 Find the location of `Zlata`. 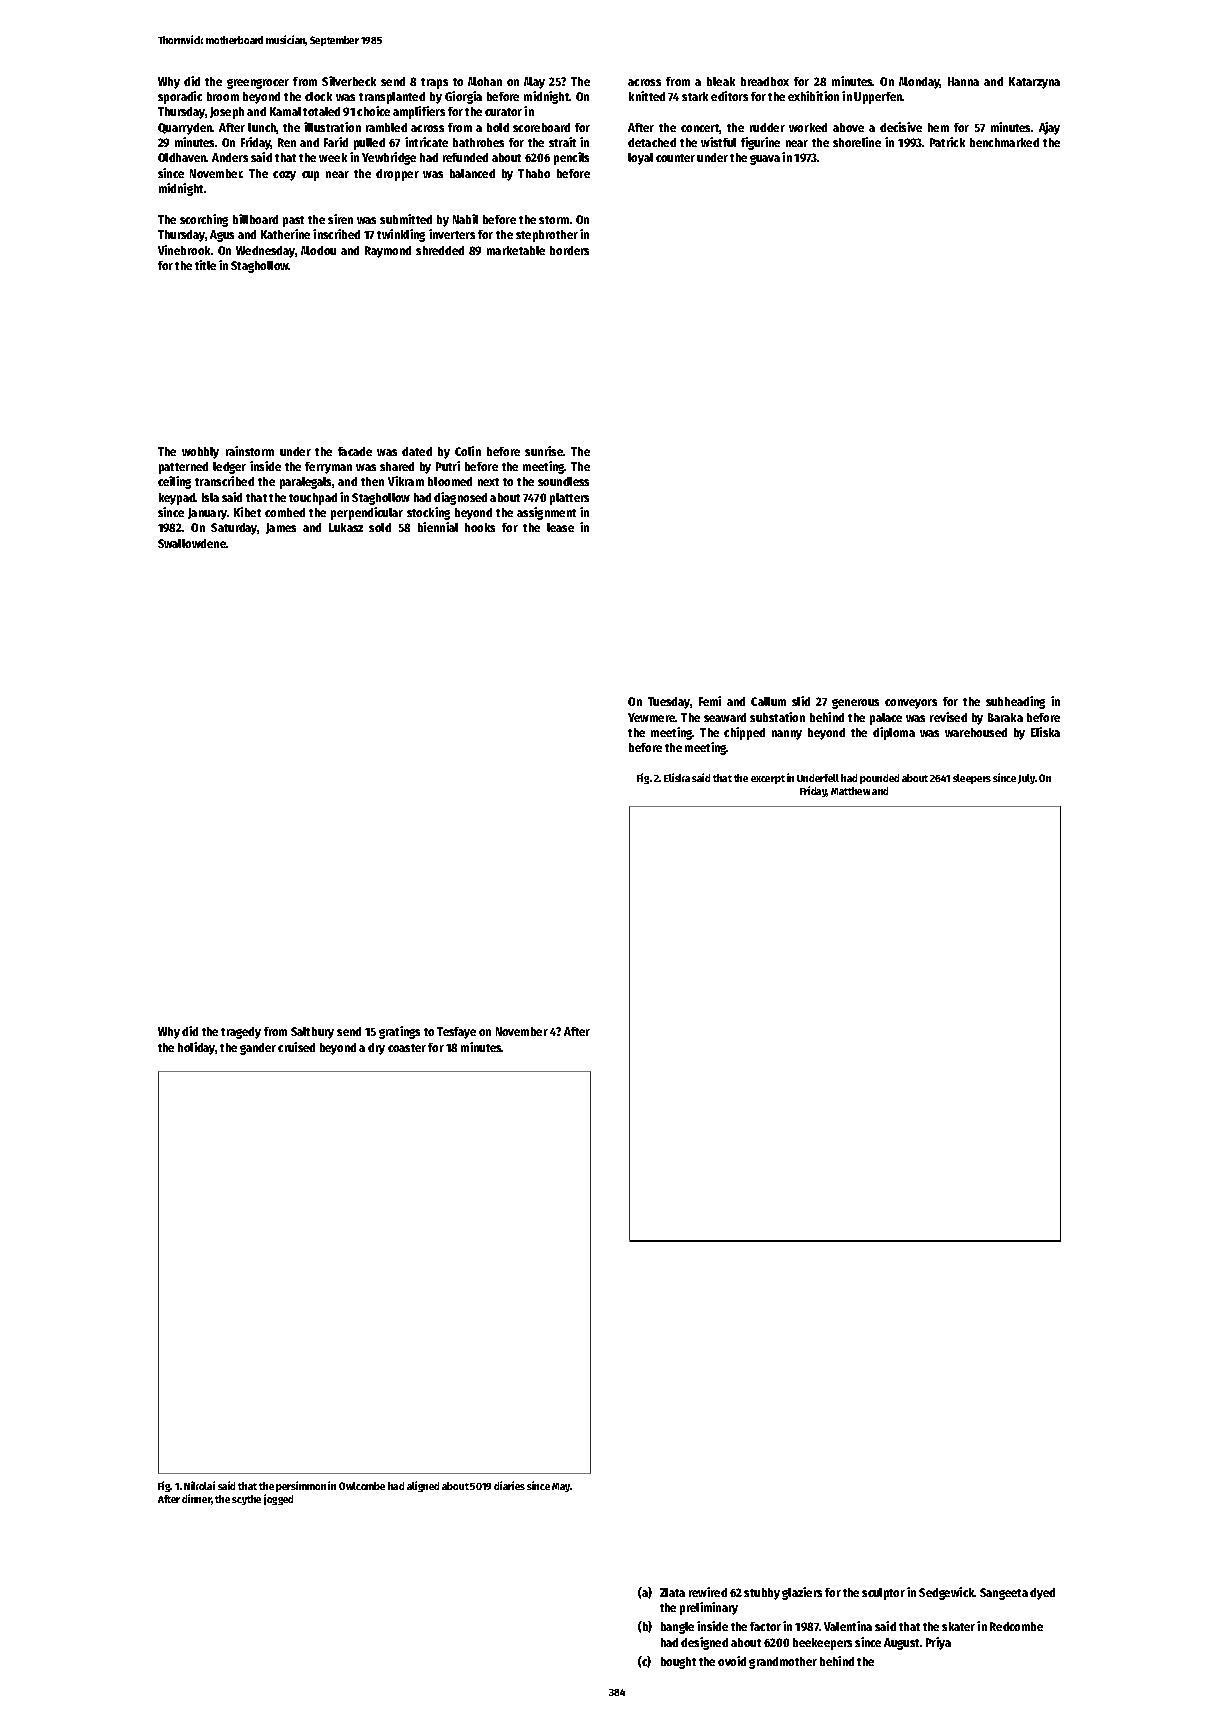

Zlata is located at coordinates (672, 1592).
